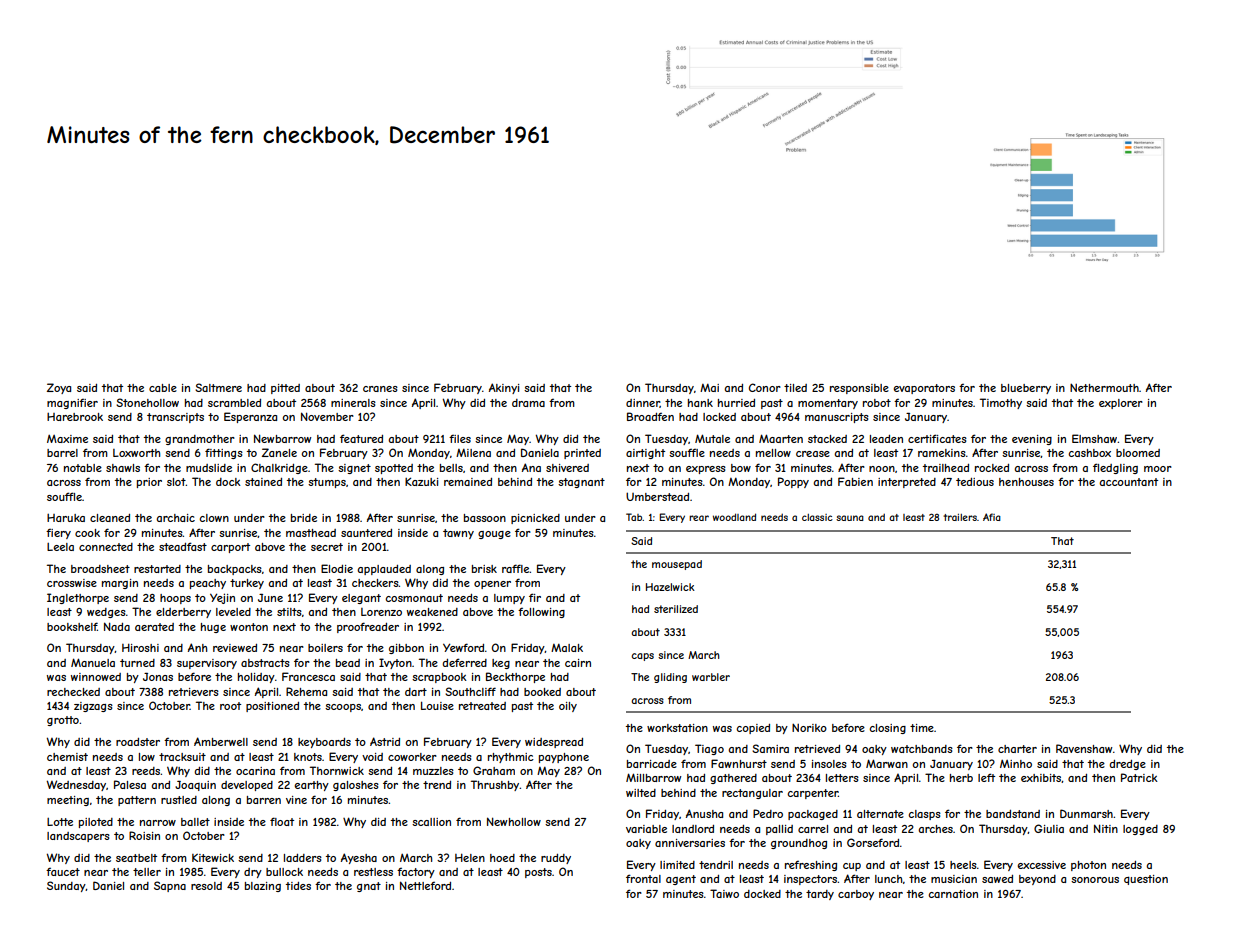 The width and height of the document is (1233, 952). What do you see at coordinates (296, 800) in the document?
I see `vine` at bounding box center [296, 800].
